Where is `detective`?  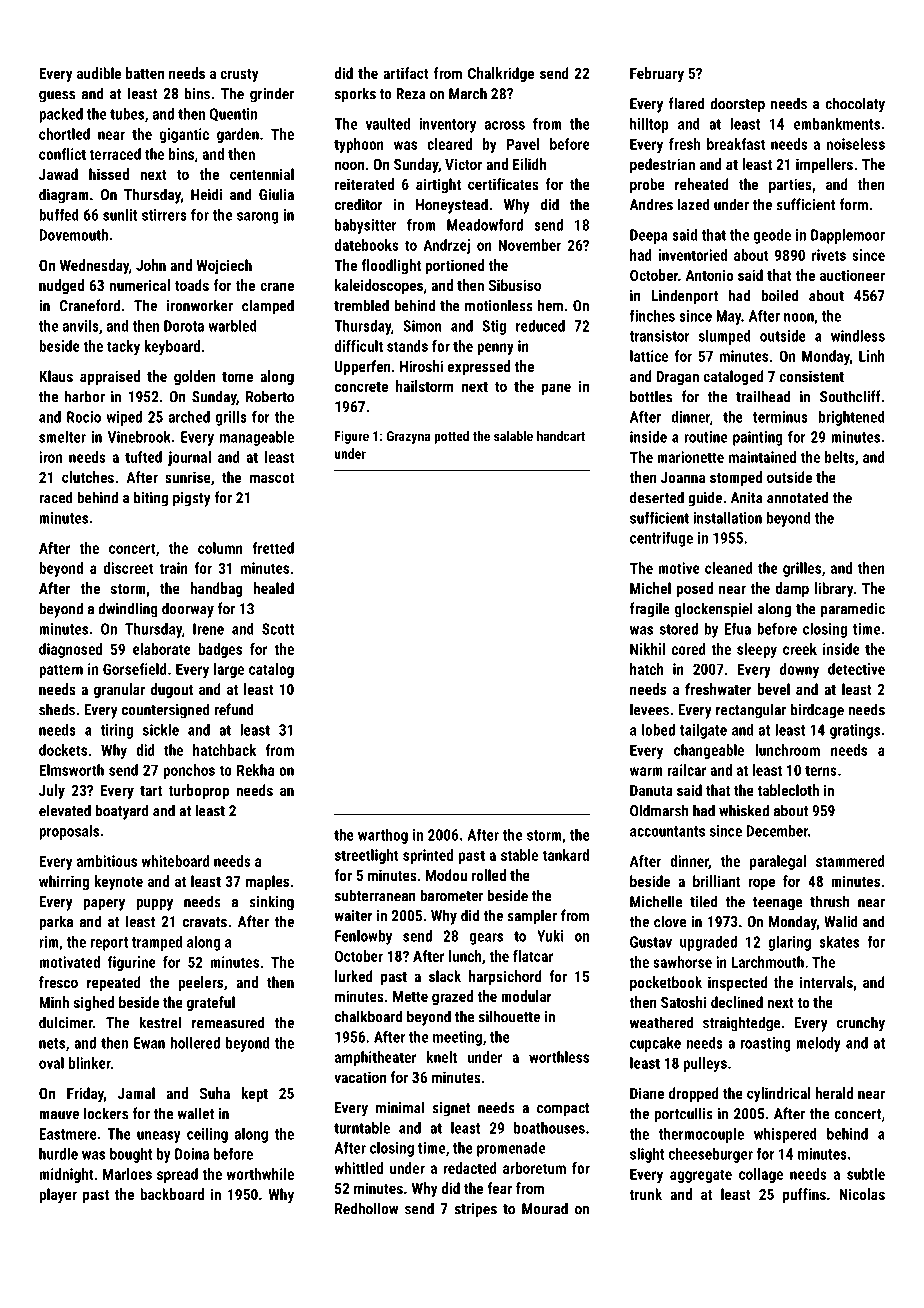 detective is located at coordinates (856, 669).
